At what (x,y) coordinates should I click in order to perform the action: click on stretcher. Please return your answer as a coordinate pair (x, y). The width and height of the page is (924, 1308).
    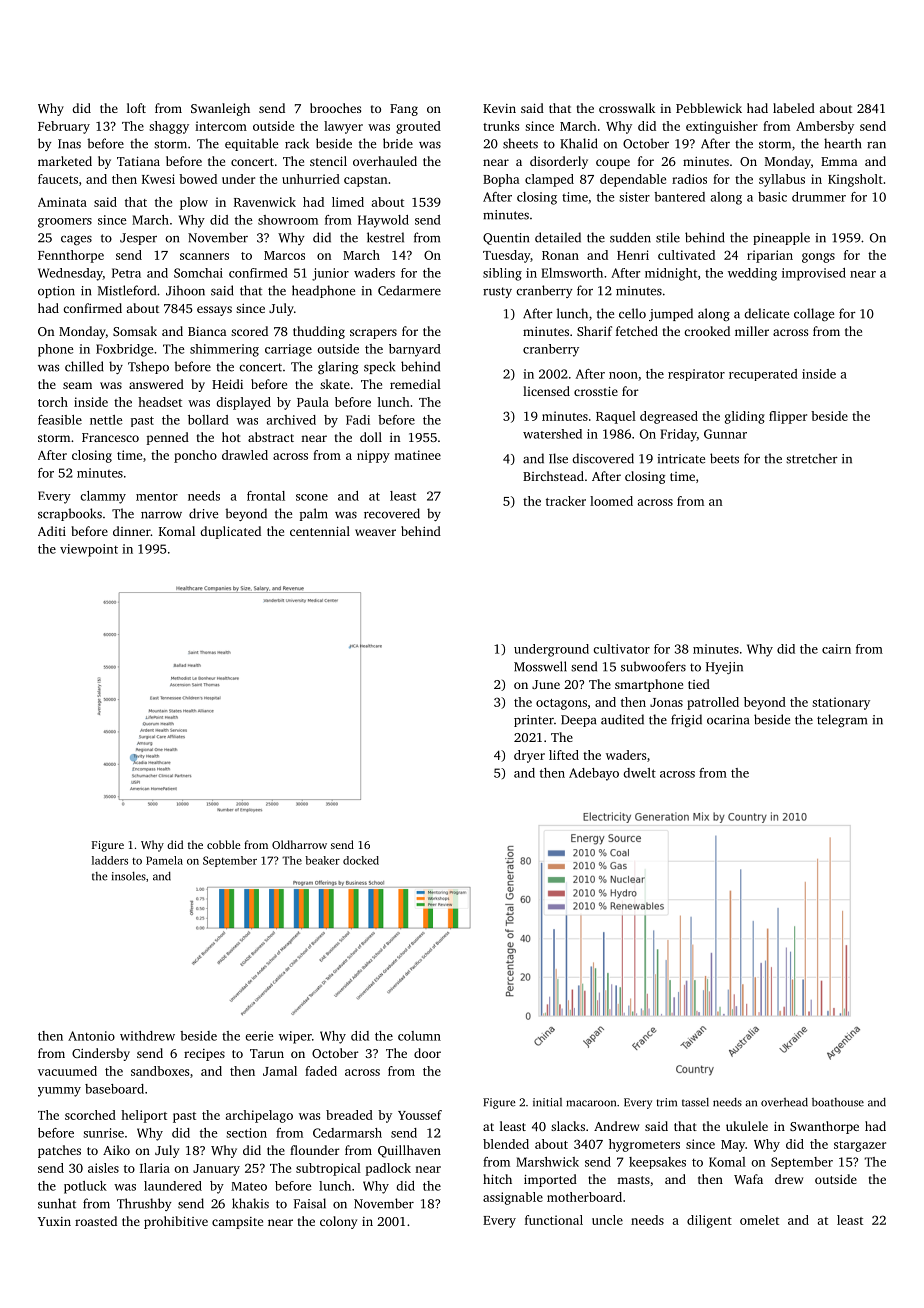
    Looking at the image, I should click on (812, 458).
